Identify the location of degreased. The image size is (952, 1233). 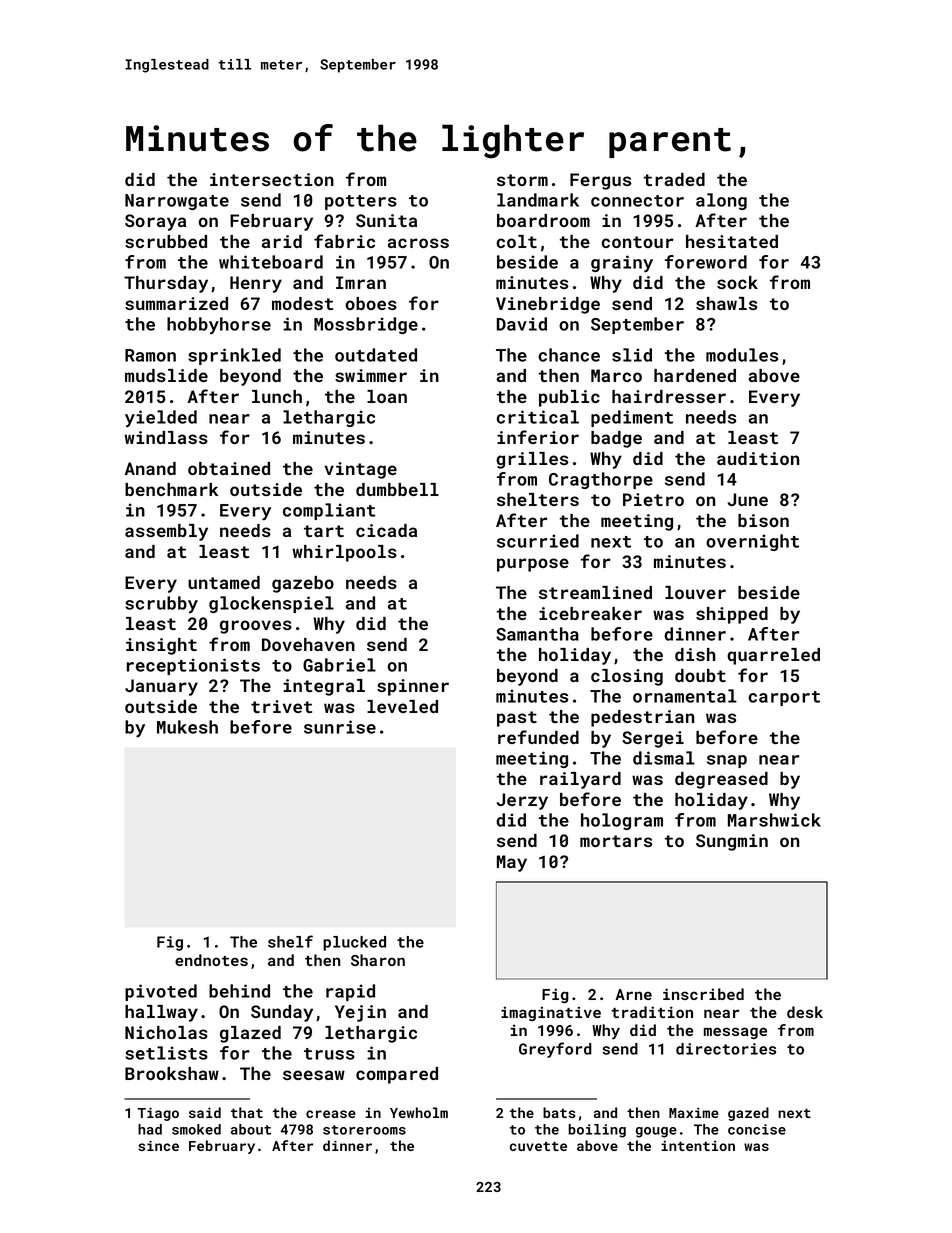
(721, 780).
